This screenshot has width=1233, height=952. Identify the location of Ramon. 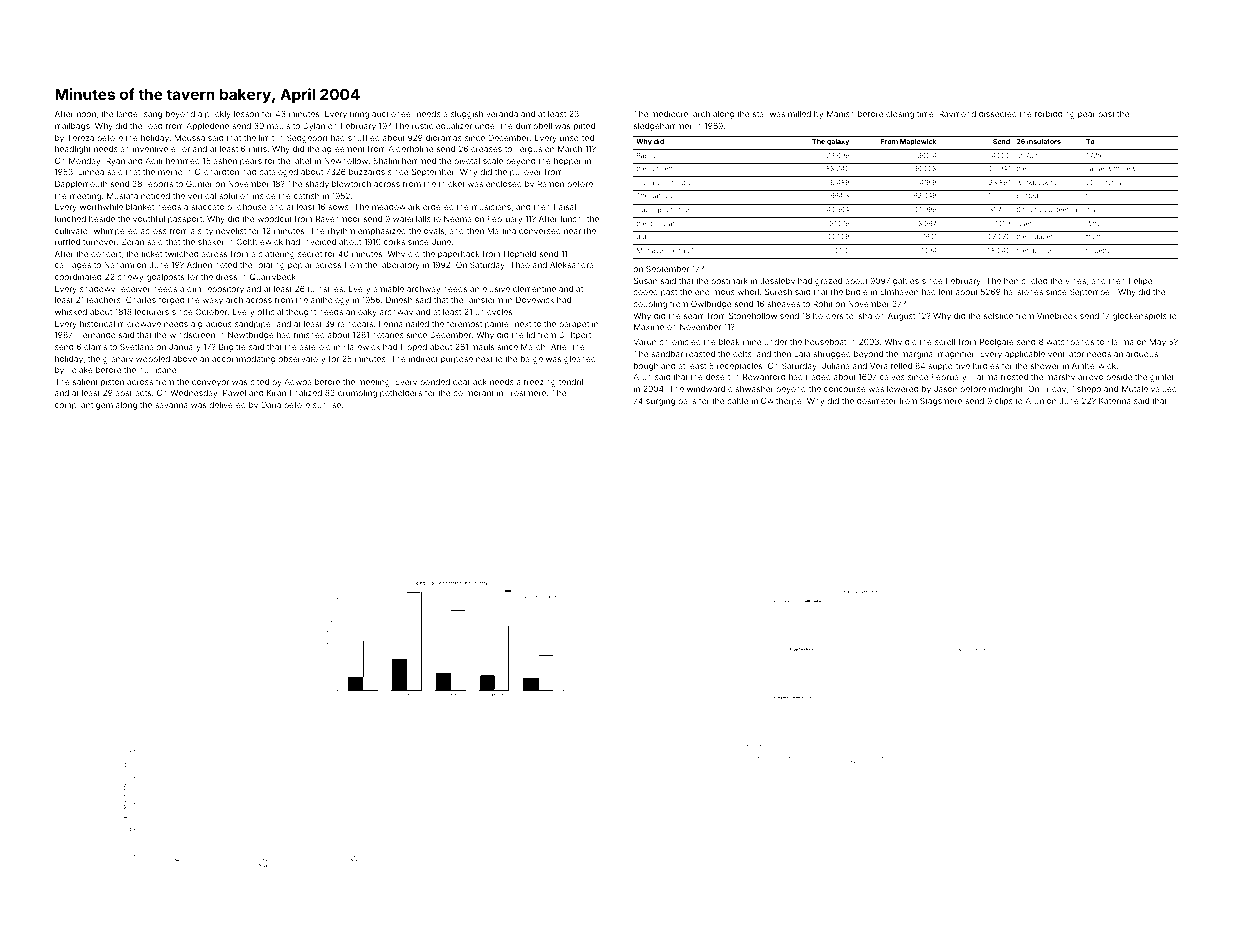
(551, 184).
